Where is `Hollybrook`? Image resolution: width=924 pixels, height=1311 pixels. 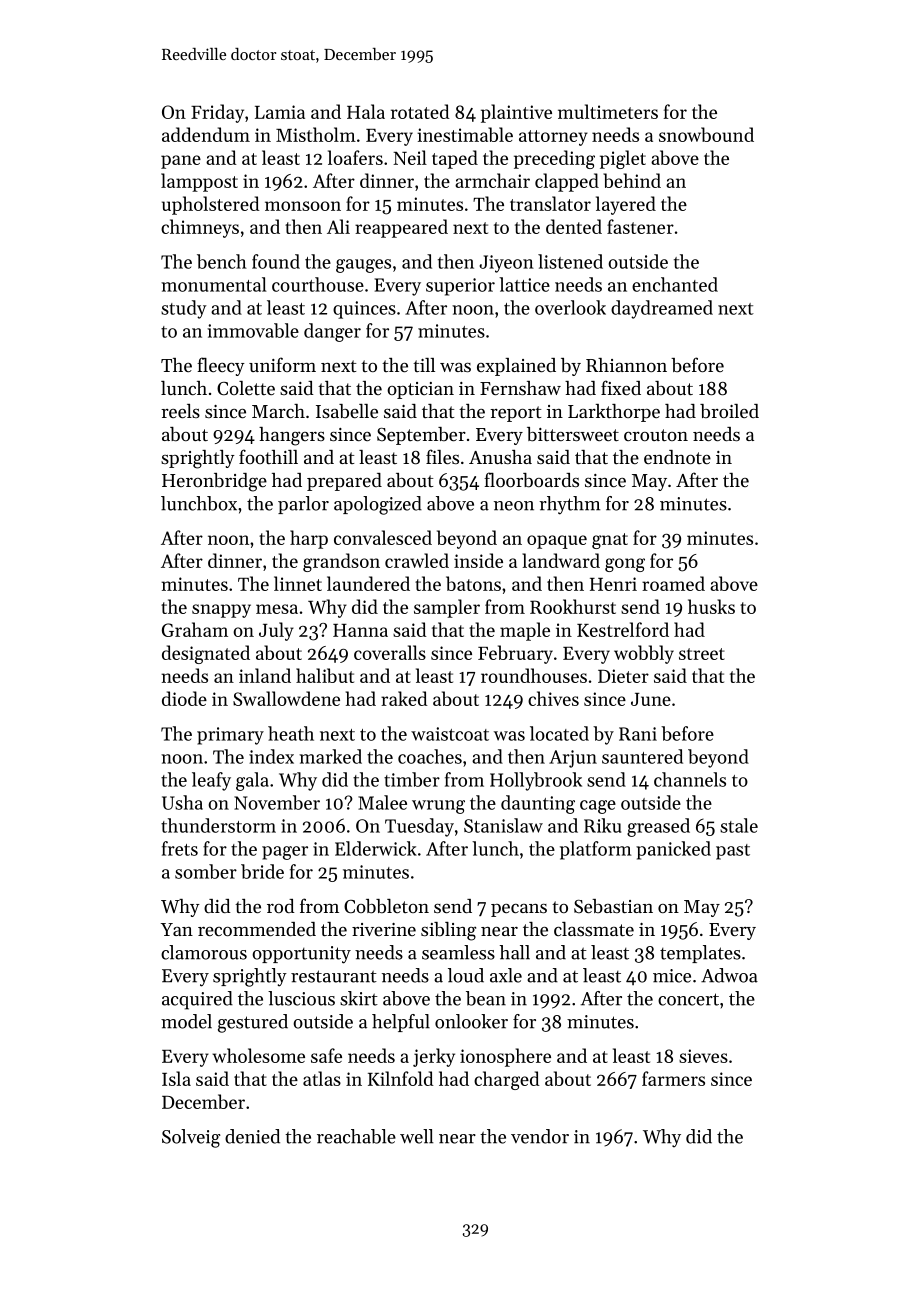 Hollybrook is located at coordinates (536, 781).
